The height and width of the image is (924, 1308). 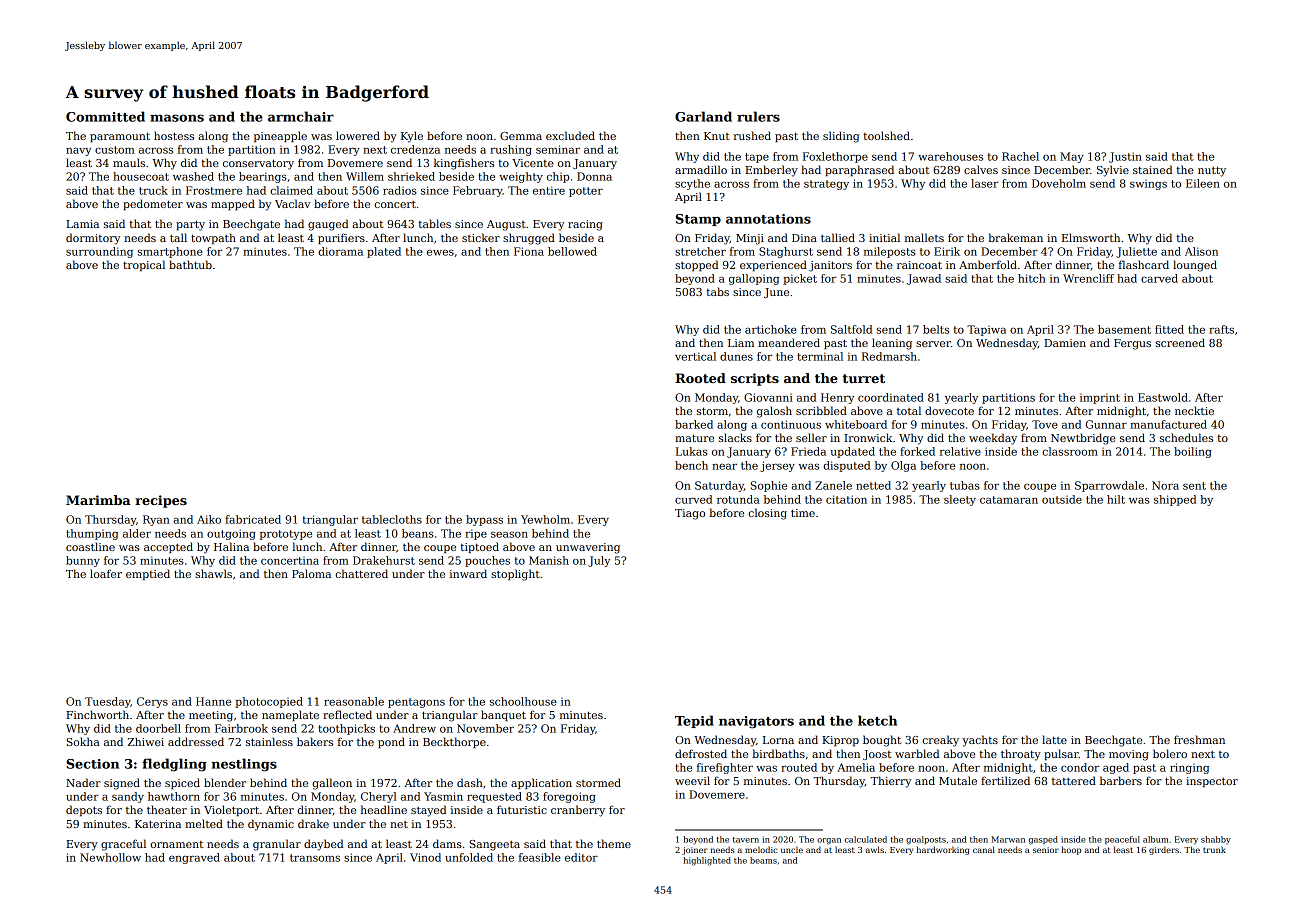 What do you see at coordinates (877, 720) in the image?
I see `ketch` at bounding box center [877, 720].
